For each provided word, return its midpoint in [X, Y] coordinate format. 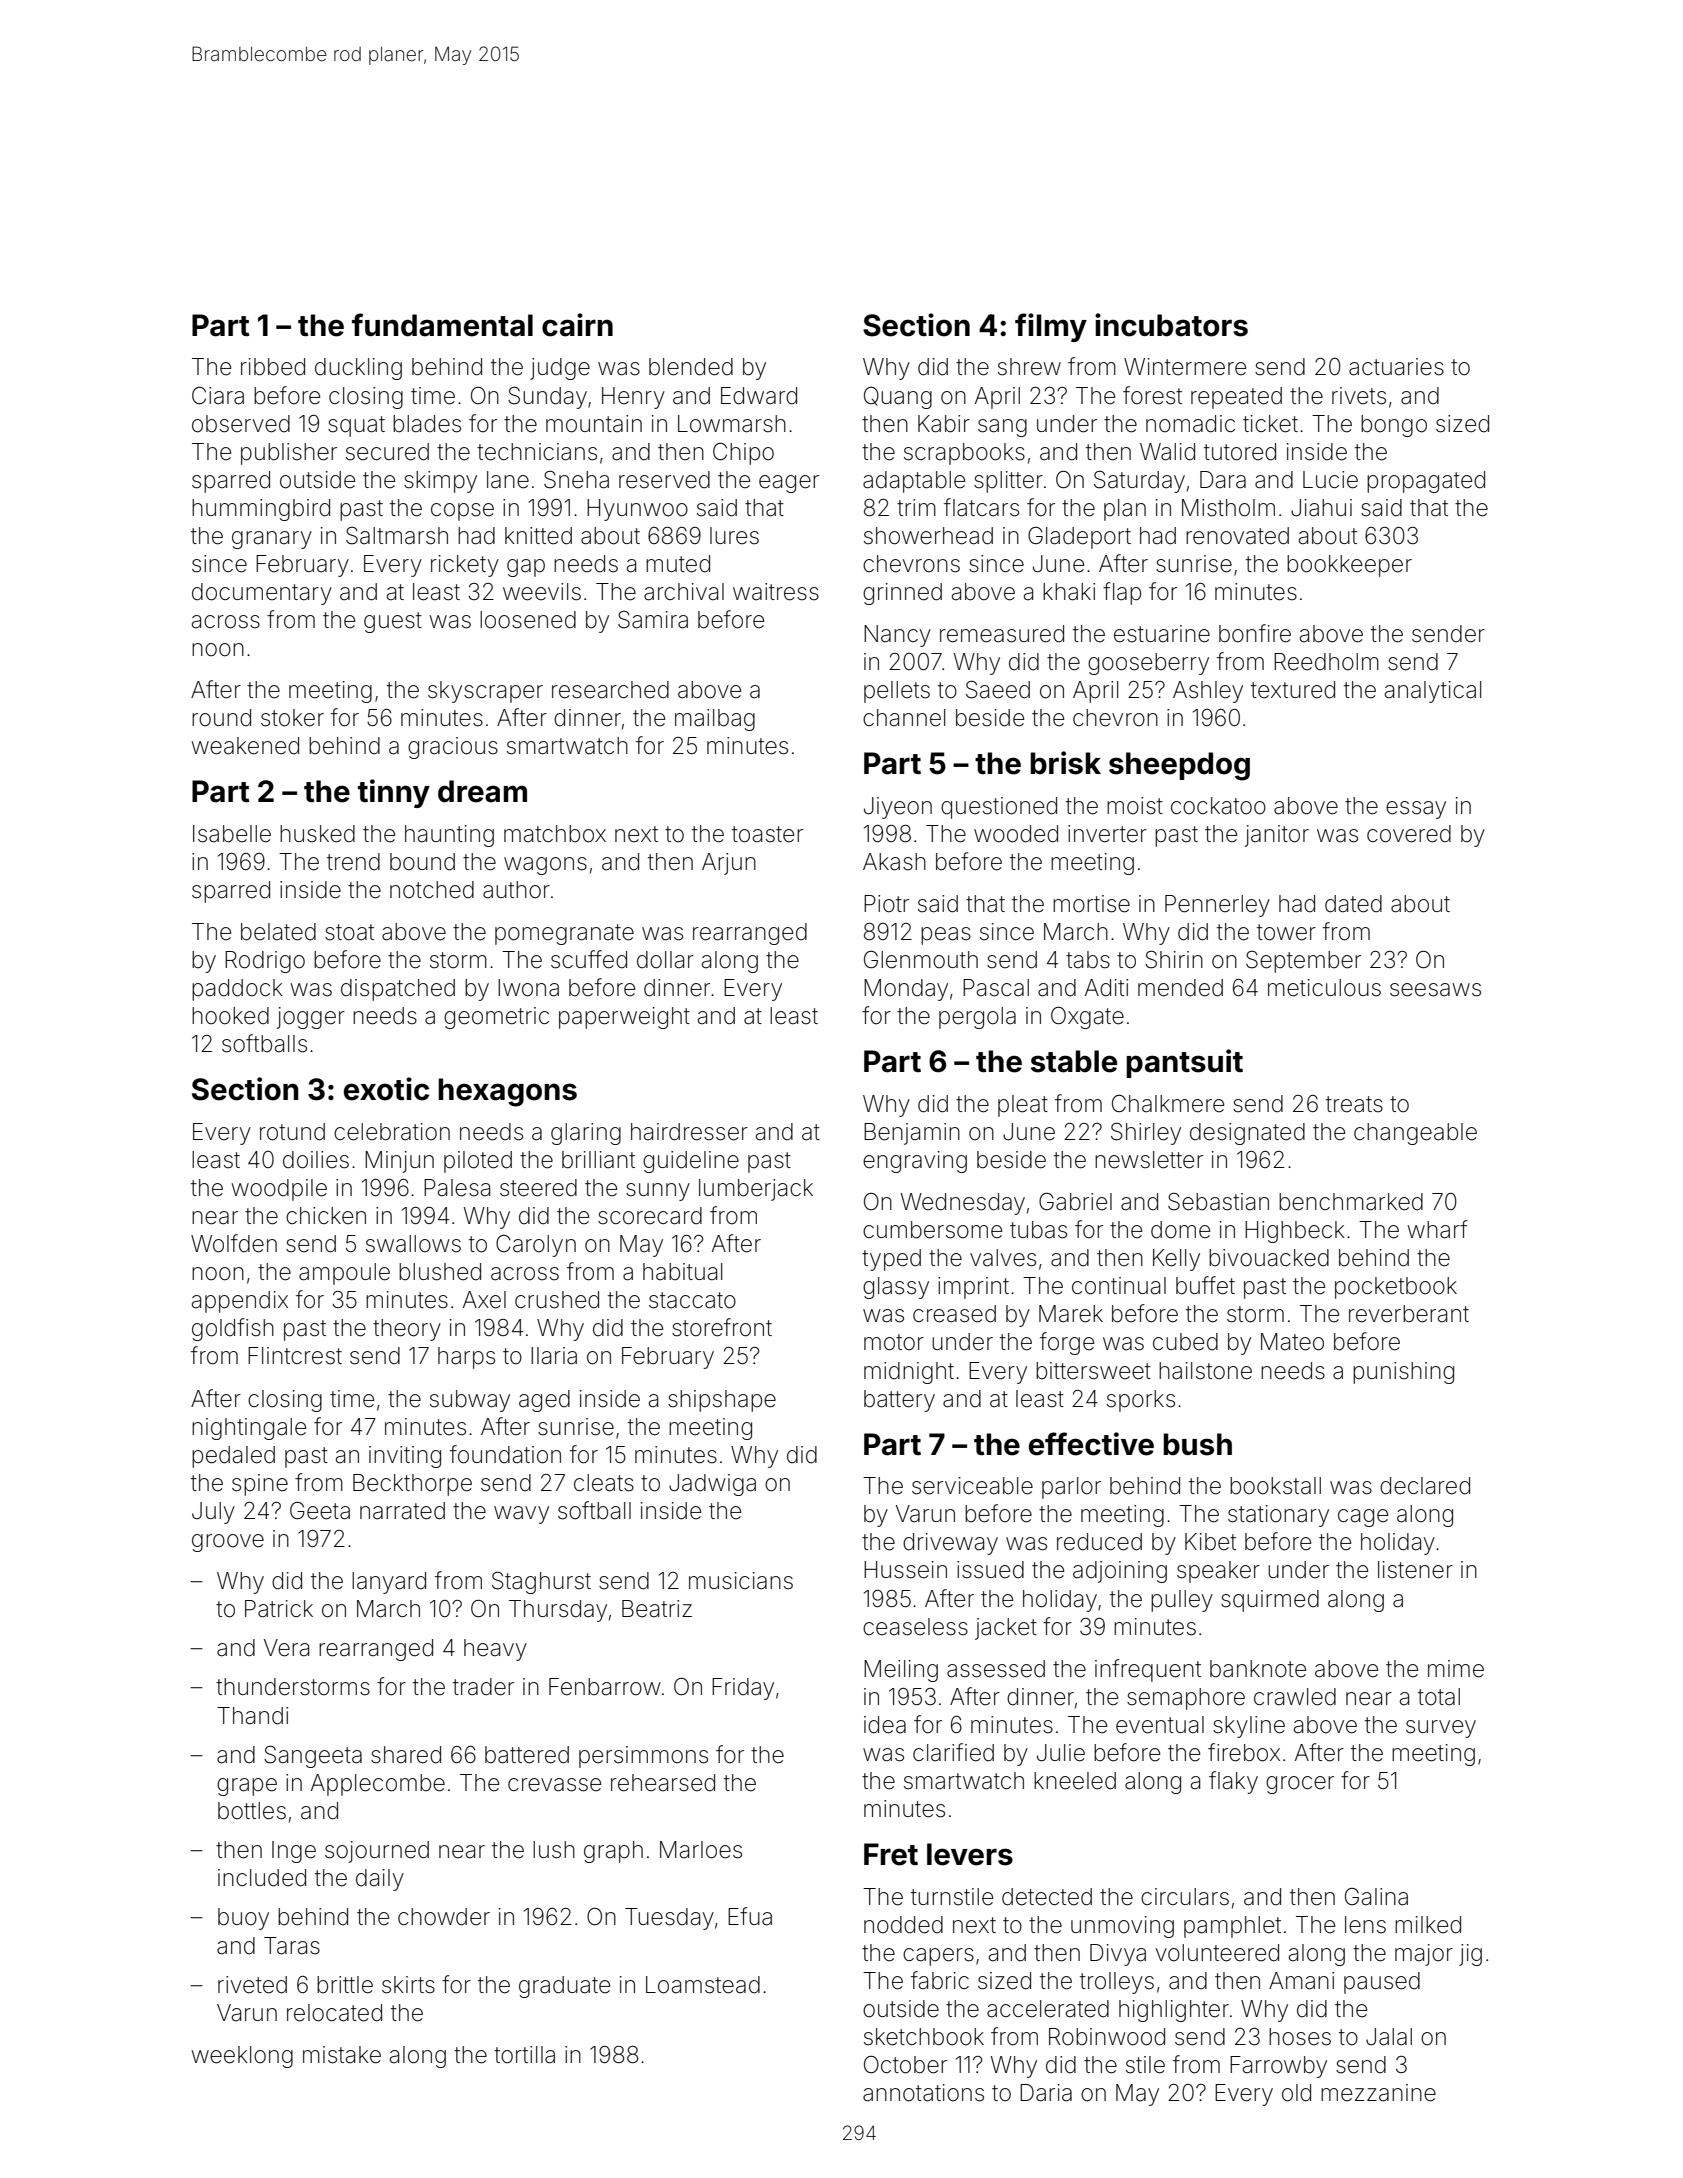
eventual [1160, 1725]
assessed [996, 1669]
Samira [653, 620]
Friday [743, 1689]
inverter [1107, 834]
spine [260, 1485]
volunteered [1217, 1953]
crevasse [554, 1785]
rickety [465, 566]
